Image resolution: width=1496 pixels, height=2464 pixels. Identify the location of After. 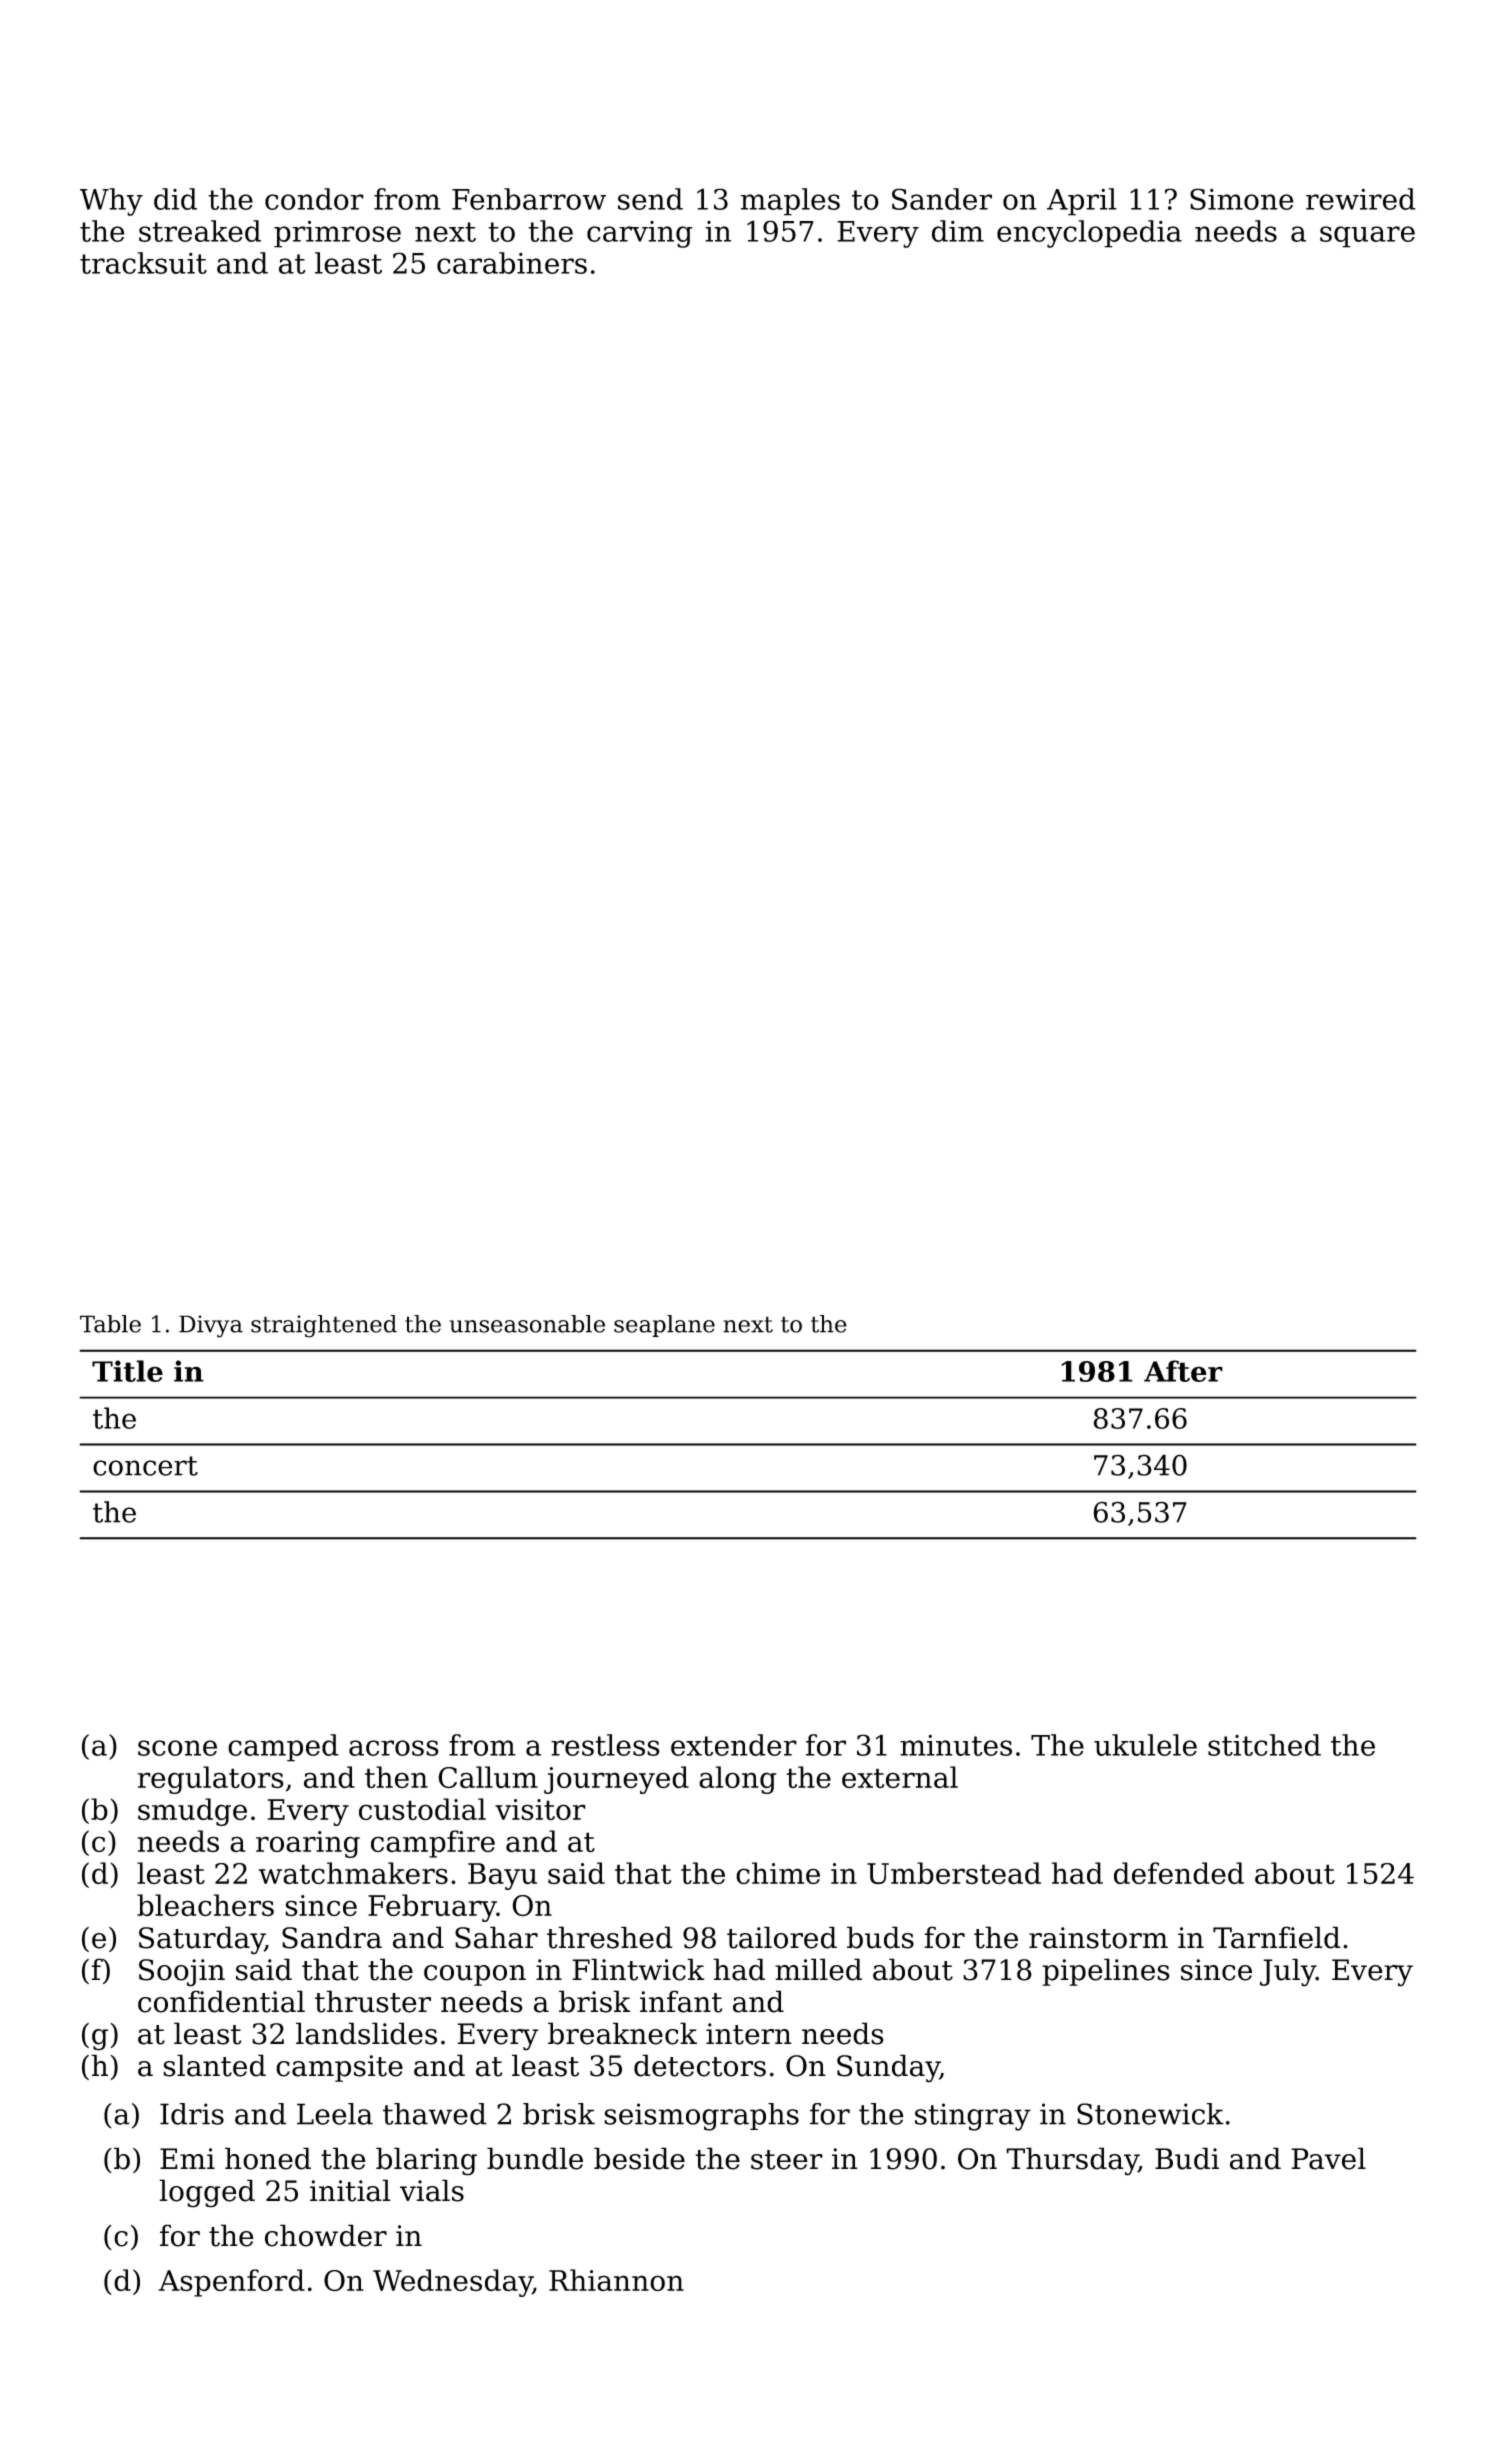
(1183, 1371).
